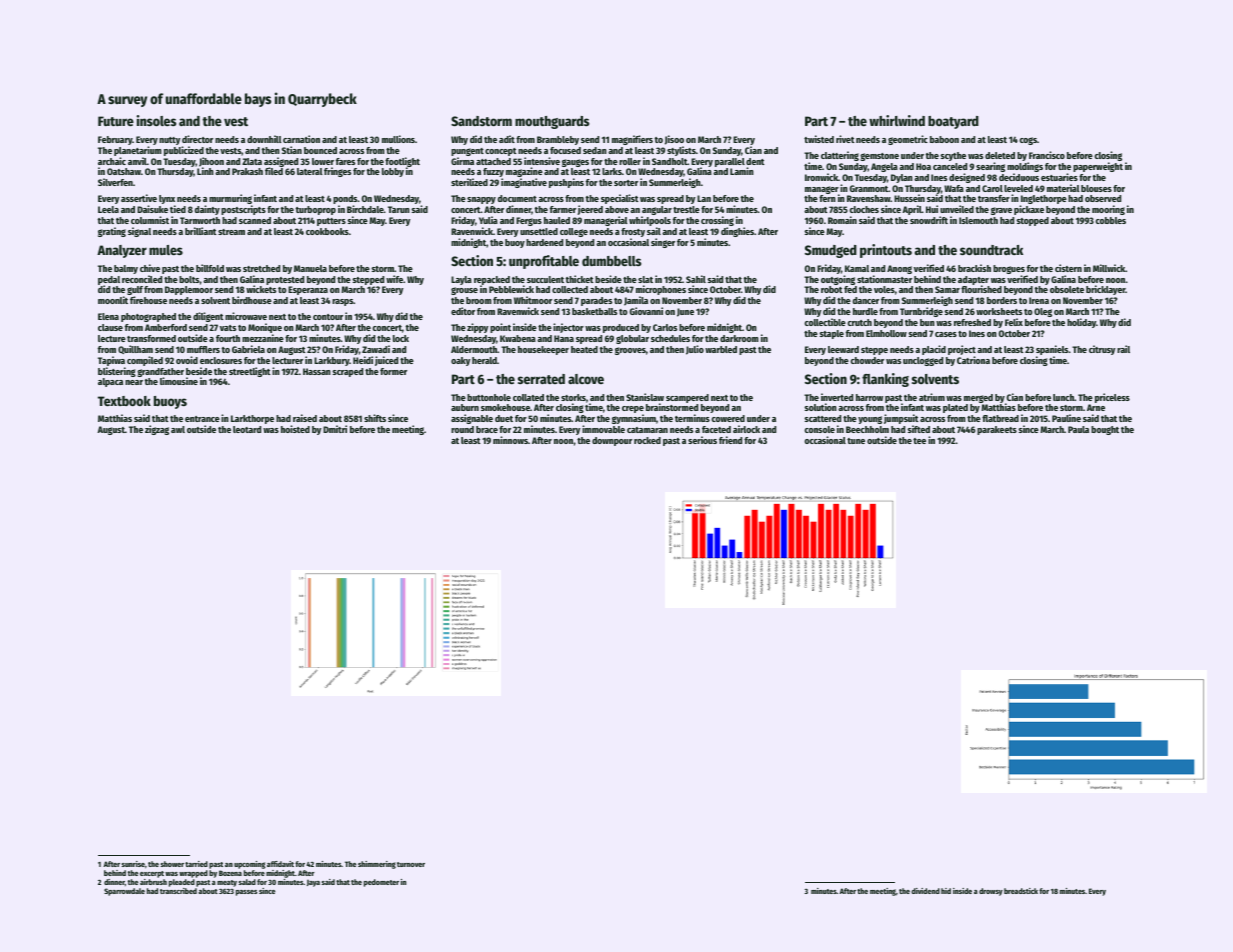  What do you see at coordinates (730, 440) in the screenshot?
I see `friend` at bounding box center [730, 440].
